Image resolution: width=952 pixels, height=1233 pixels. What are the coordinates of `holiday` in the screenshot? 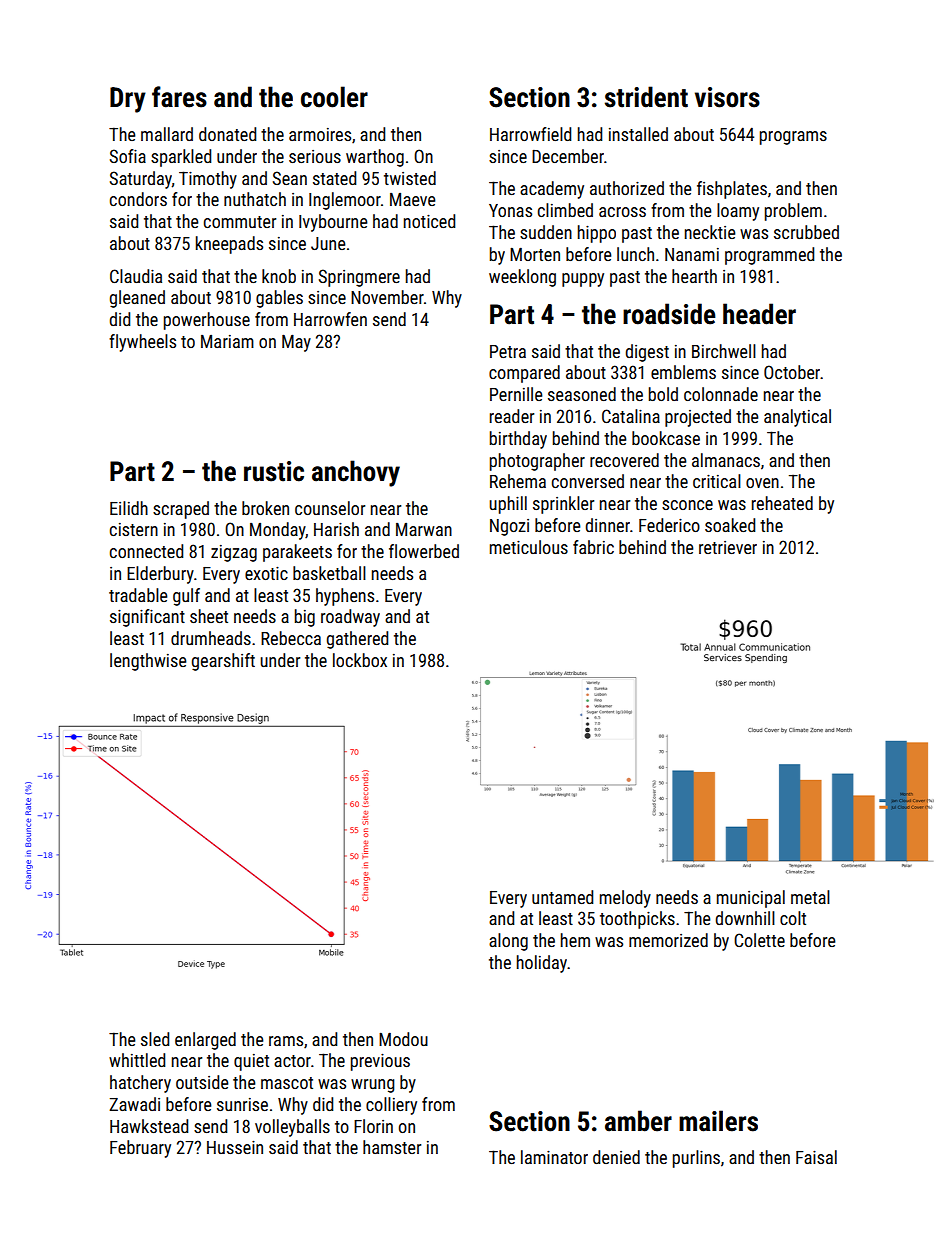 It's located at (542, 964).
